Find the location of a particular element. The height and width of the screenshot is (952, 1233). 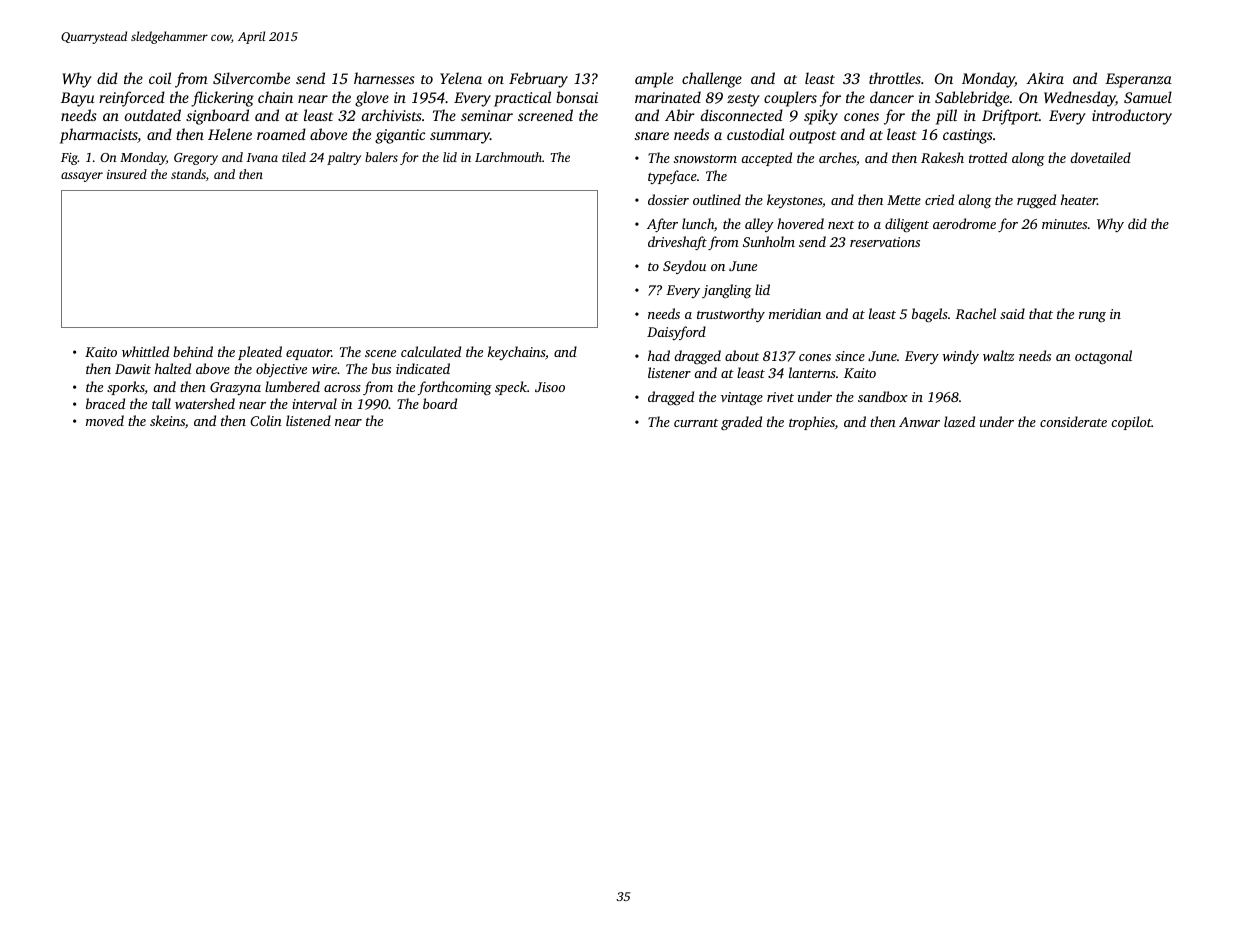

Abir is located at coordinates (680, 115).
